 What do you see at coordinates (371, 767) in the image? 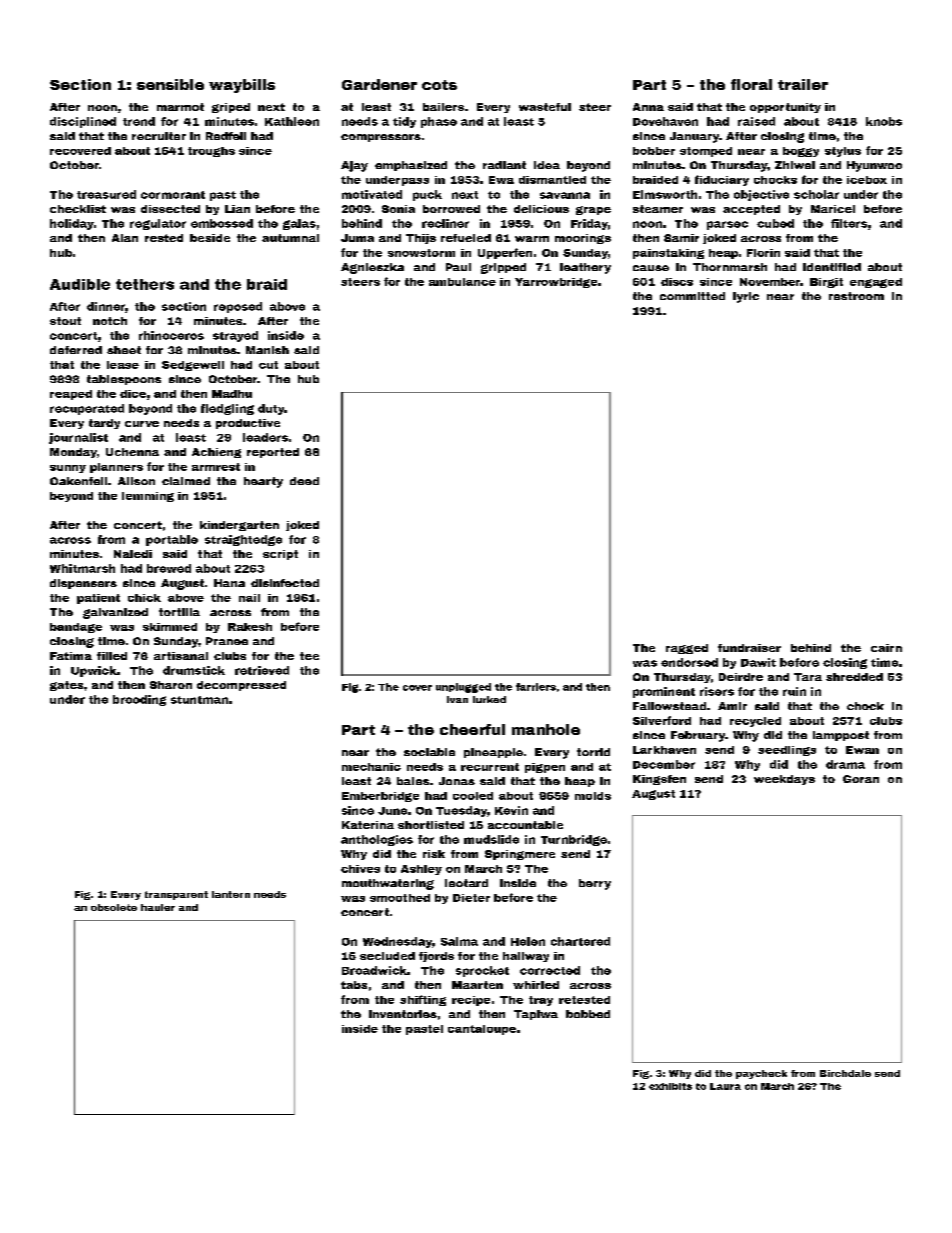
I see `mechanic` at bounding box center [371, 767].
